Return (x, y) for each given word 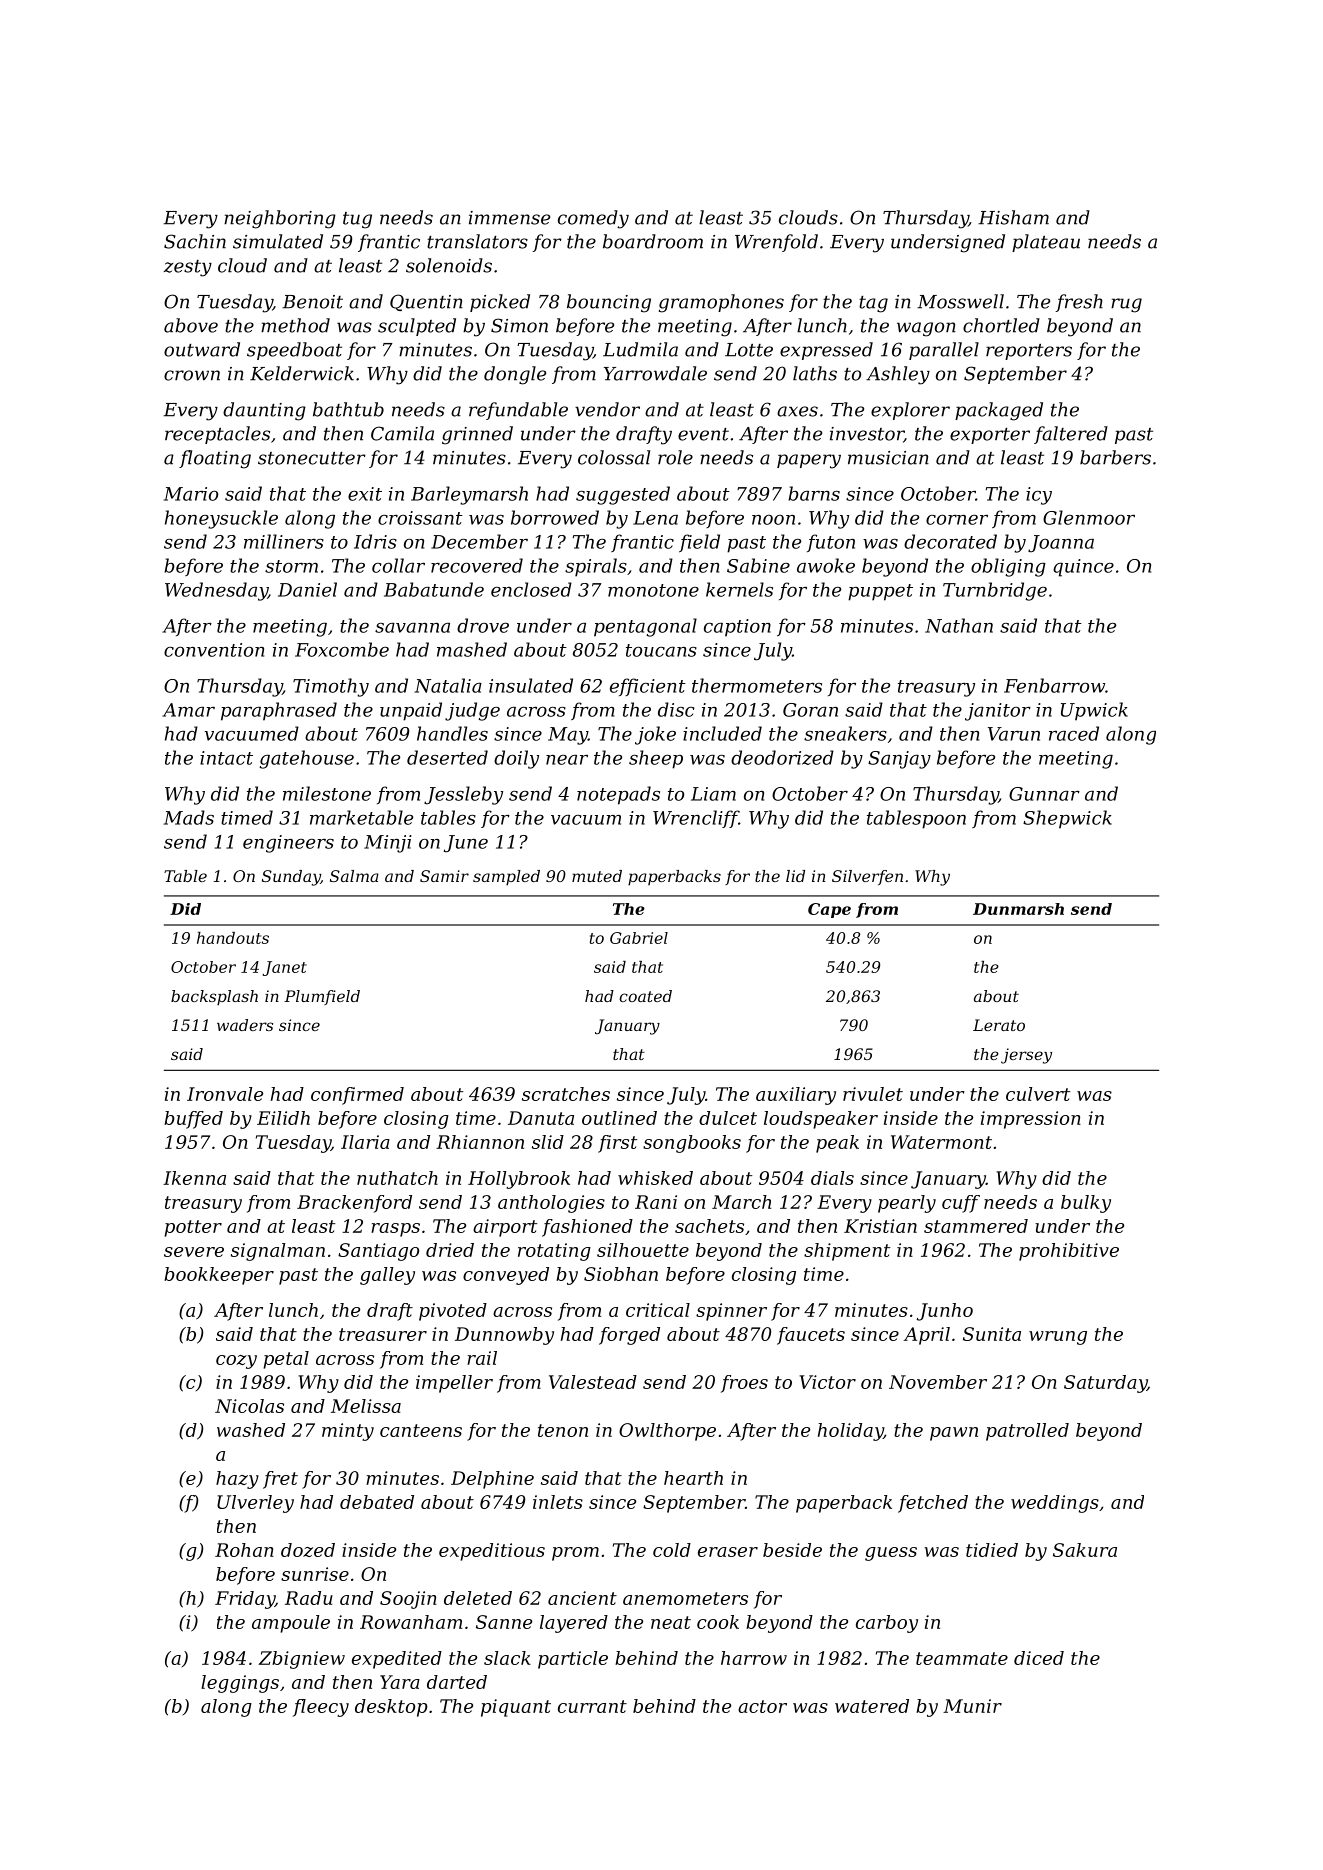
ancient (582, 1598)
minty (348, 1432)
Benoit (312, 302)
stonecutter (312, 458)
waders (245, 1025)
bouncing (609, 303)
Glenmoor (1089, 517)
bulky (1086, 1204)
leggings (240, 1684)
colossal (614, 457)
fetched (933, 1504)
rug (1126, 305)
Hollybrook (519, 1180)
